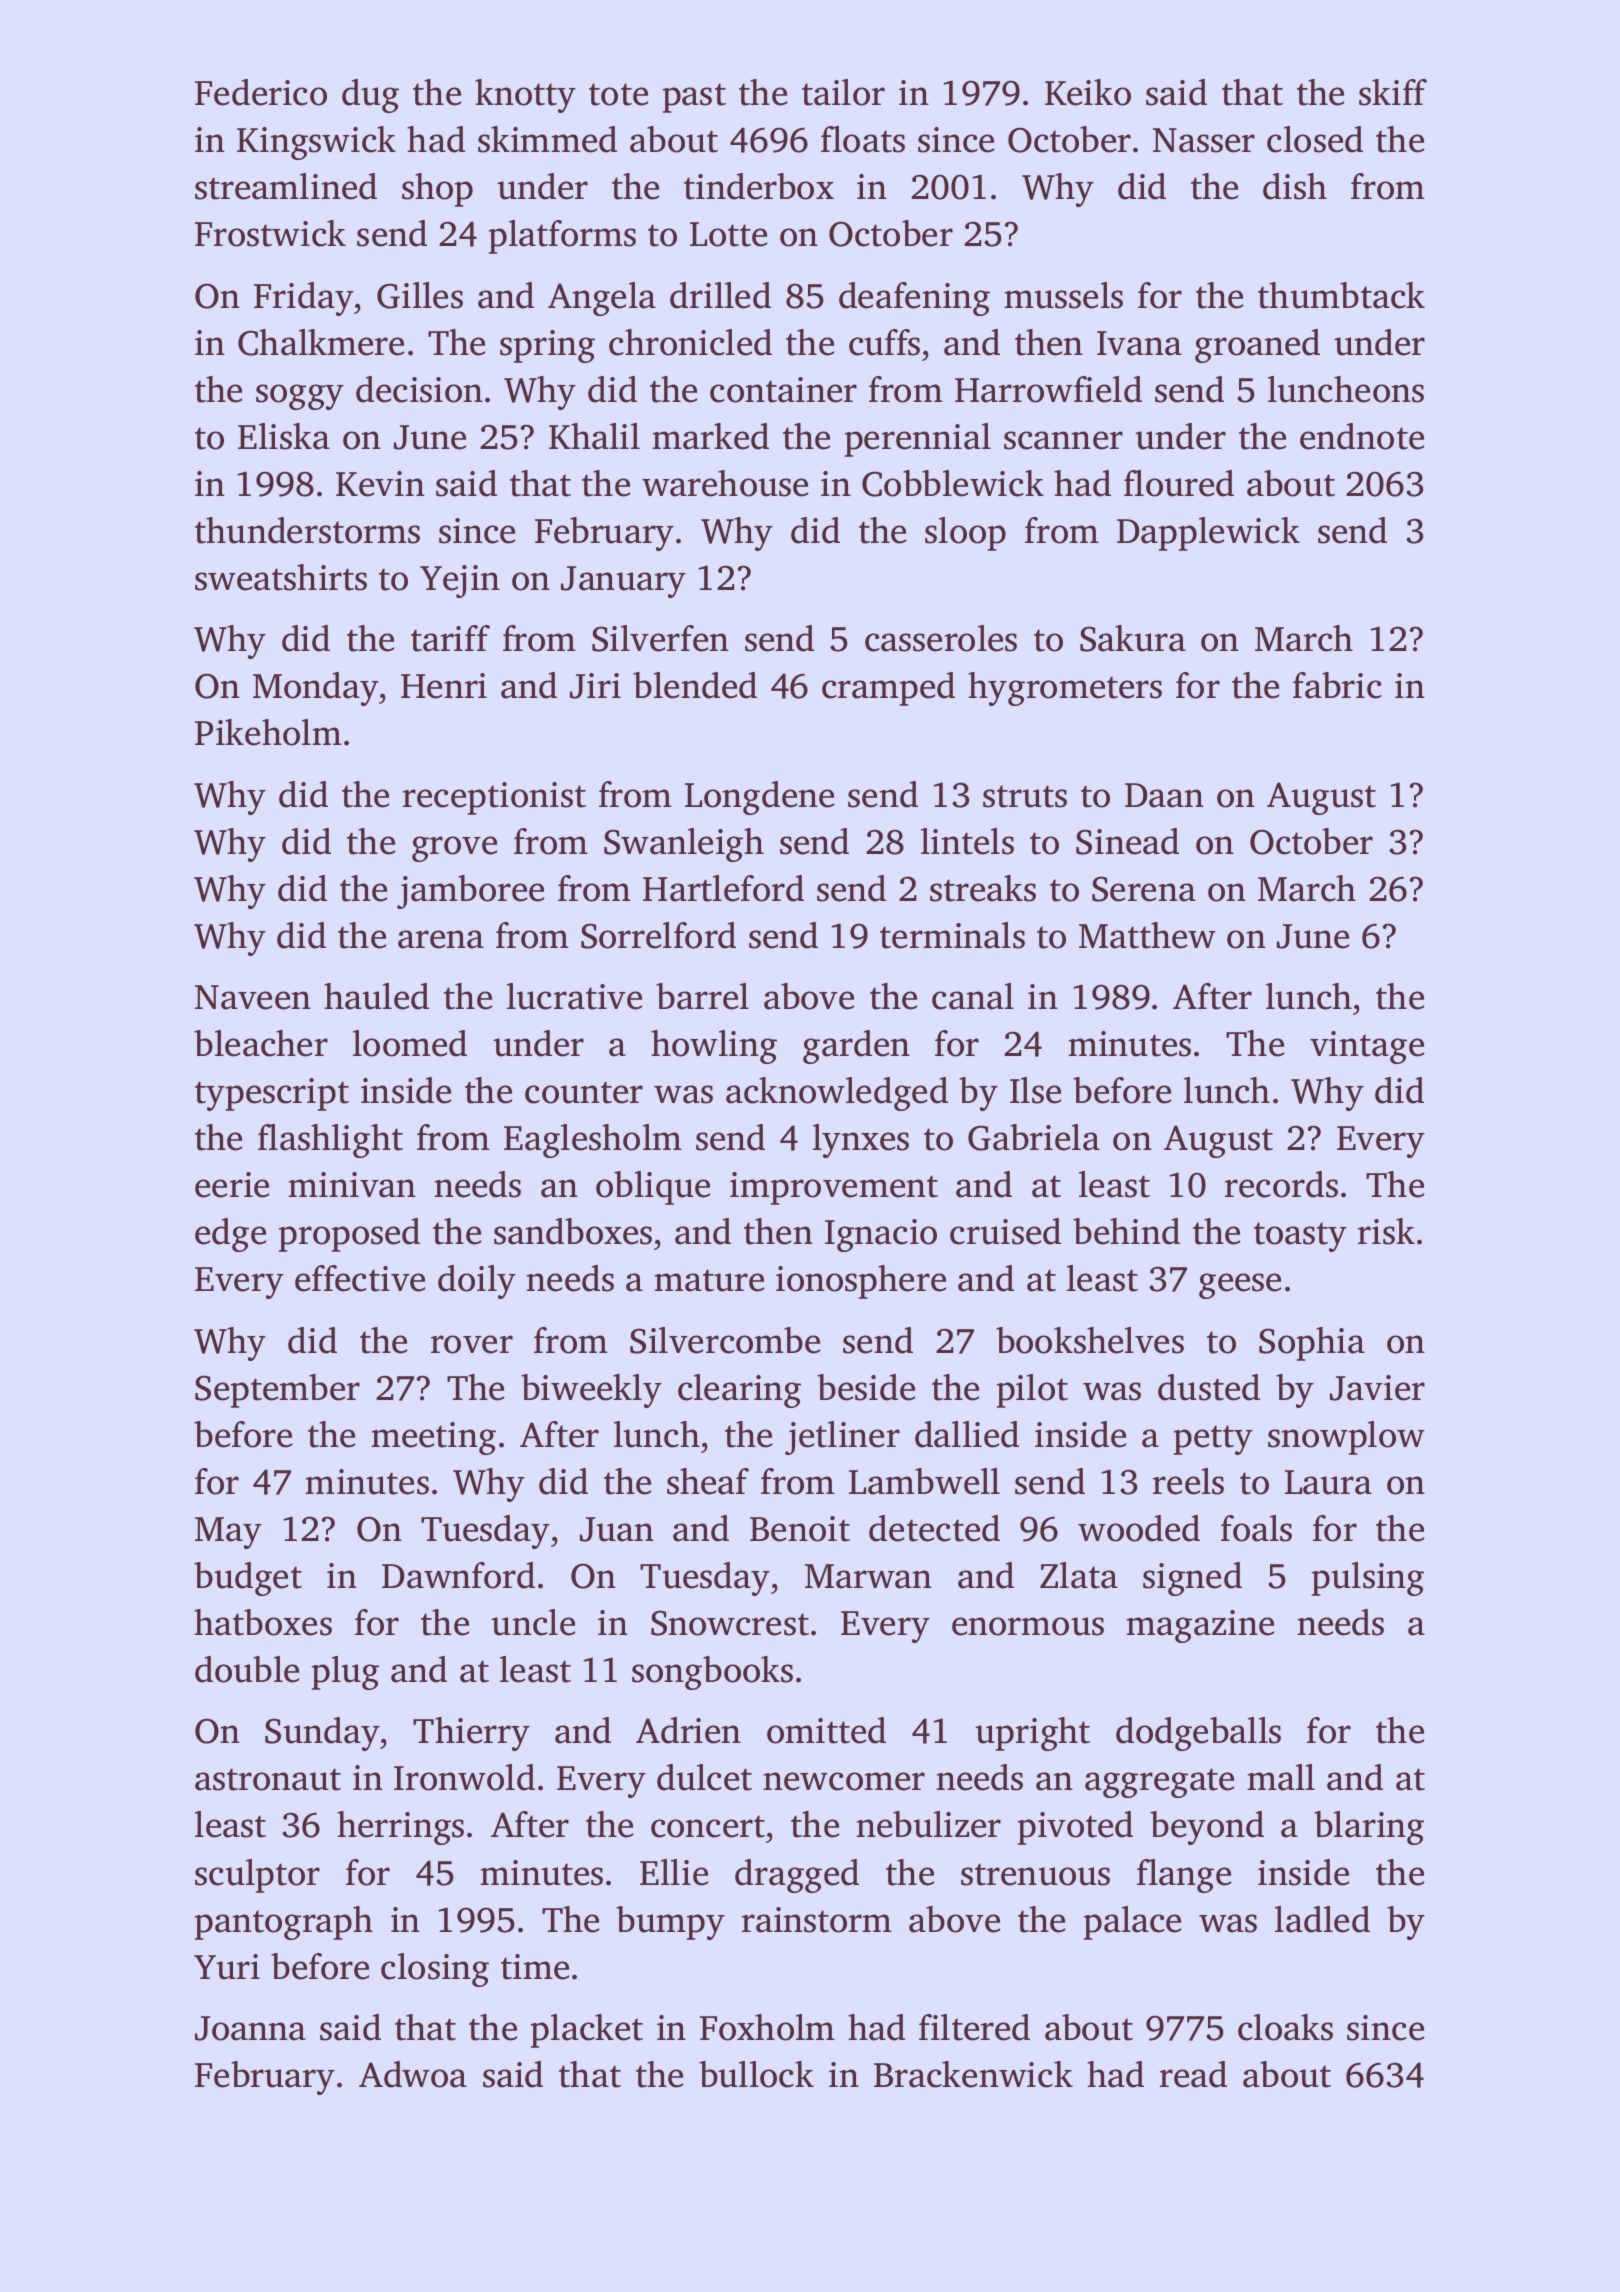  I want to click on pulsing, so click(1368, 1579).
